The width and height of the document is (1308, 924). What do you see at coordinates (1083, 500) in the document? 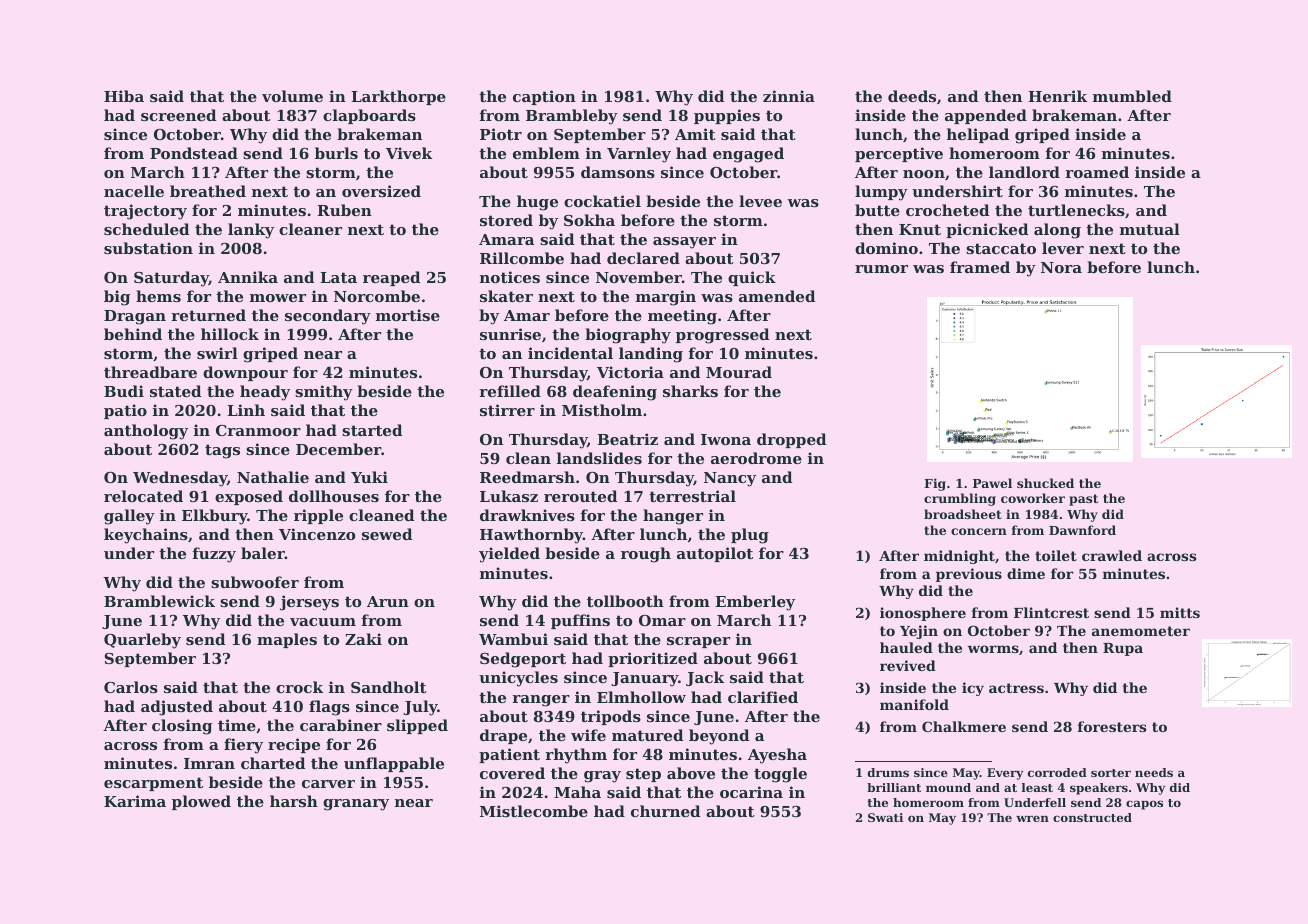
I see `past` at bounding box center [1083, 500].
